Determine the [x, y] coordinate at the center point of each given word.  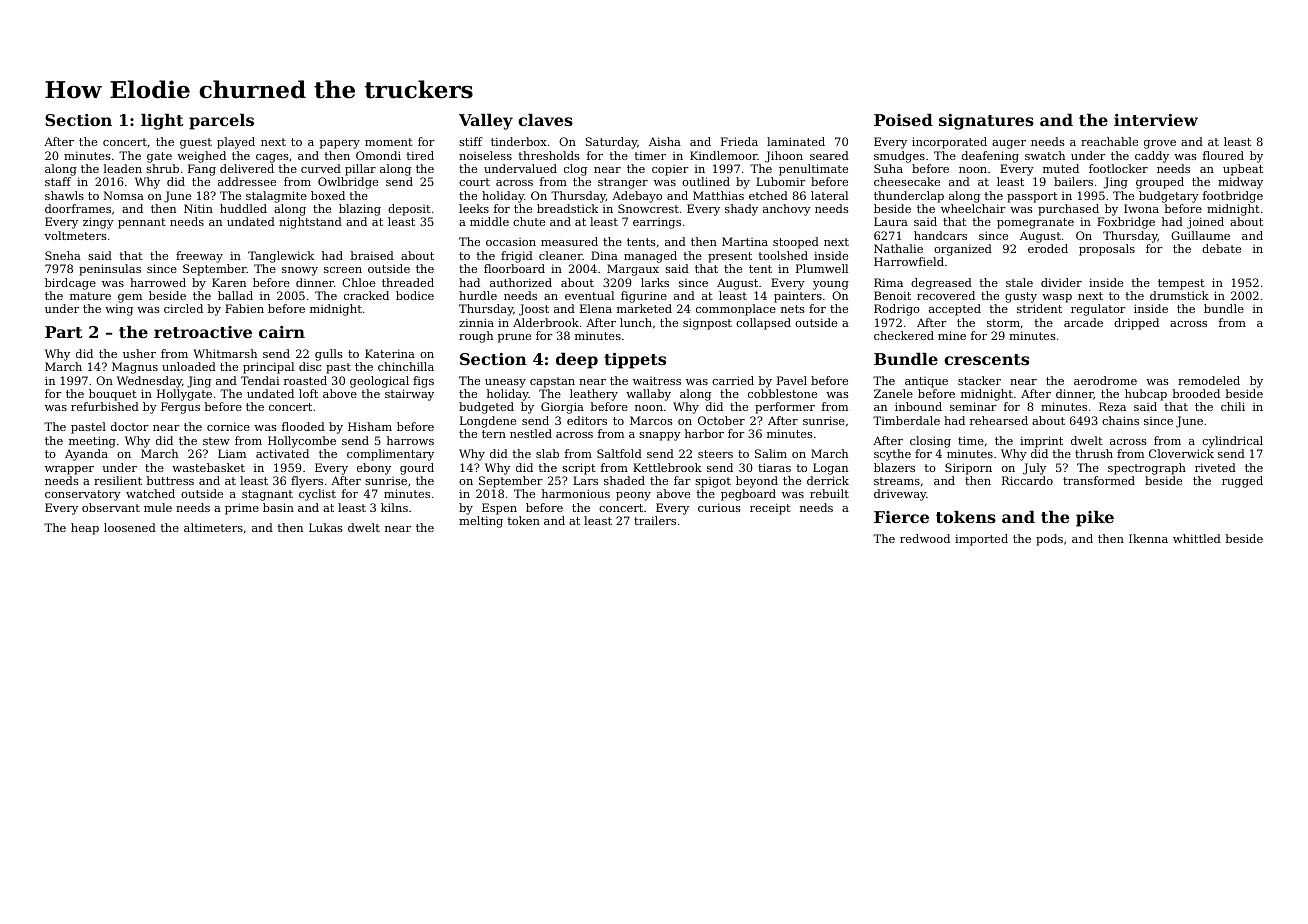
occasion [511, 242]
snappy [660, 436]
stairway [409, 395]
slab [547, 453]
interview [1156, 120]
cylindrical [1232, 442]
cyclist [317, 495]
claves [545, 119]
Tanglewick [281, 257]
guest [196, 143]
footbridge [1233, 197]
